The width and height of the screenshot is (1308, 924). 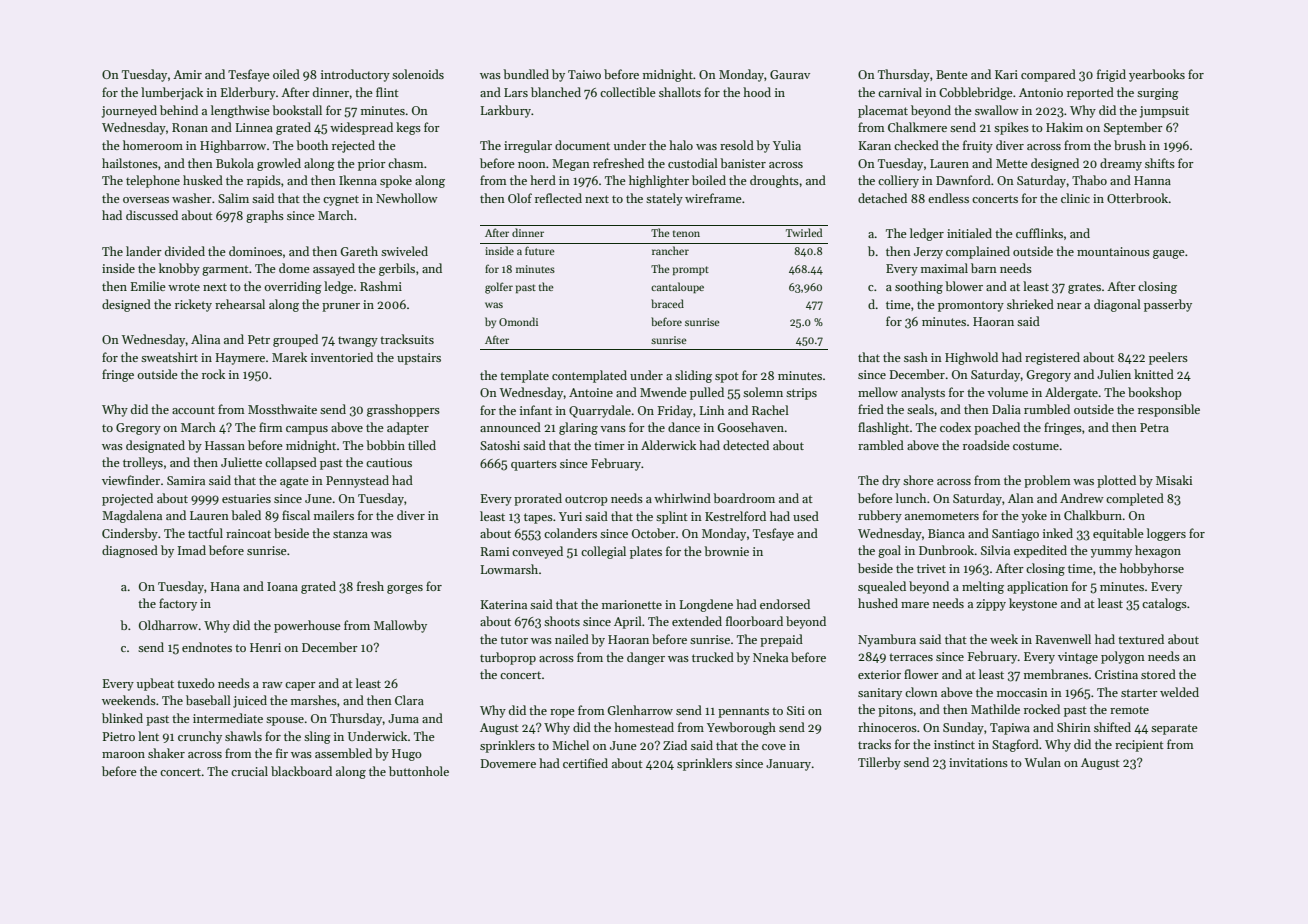 What do you see at coordinates (883, 428) in the screenshot?
I see `flashlight` at bounding box center [883, 428].
